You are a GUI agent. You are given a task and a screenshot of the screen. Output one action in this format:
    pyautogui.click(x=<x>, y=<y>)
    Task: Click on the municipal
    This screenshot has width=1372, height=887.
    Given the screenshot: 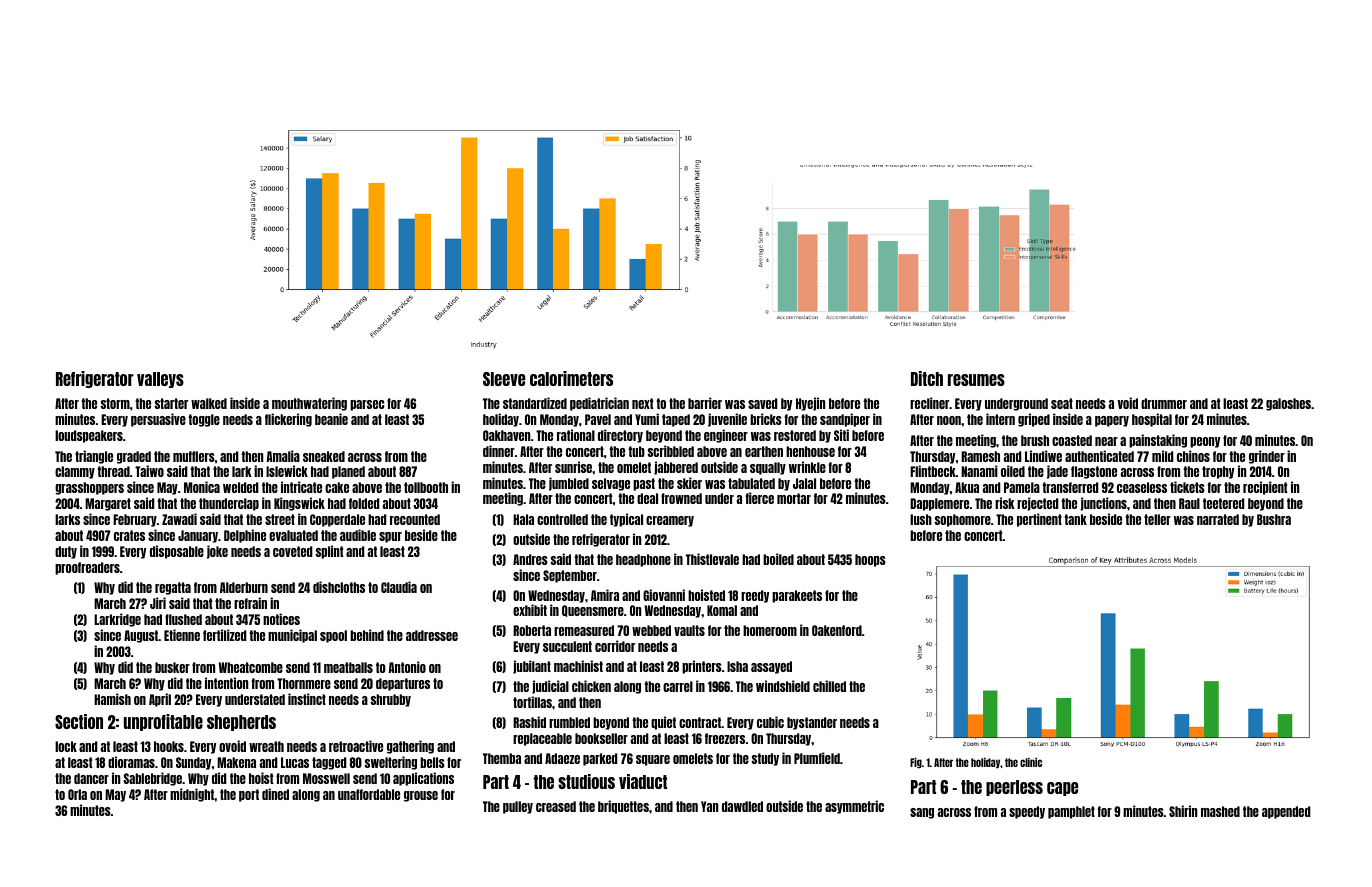 What is the action you would take?
    pyautogui.click(x=292, y=636)
